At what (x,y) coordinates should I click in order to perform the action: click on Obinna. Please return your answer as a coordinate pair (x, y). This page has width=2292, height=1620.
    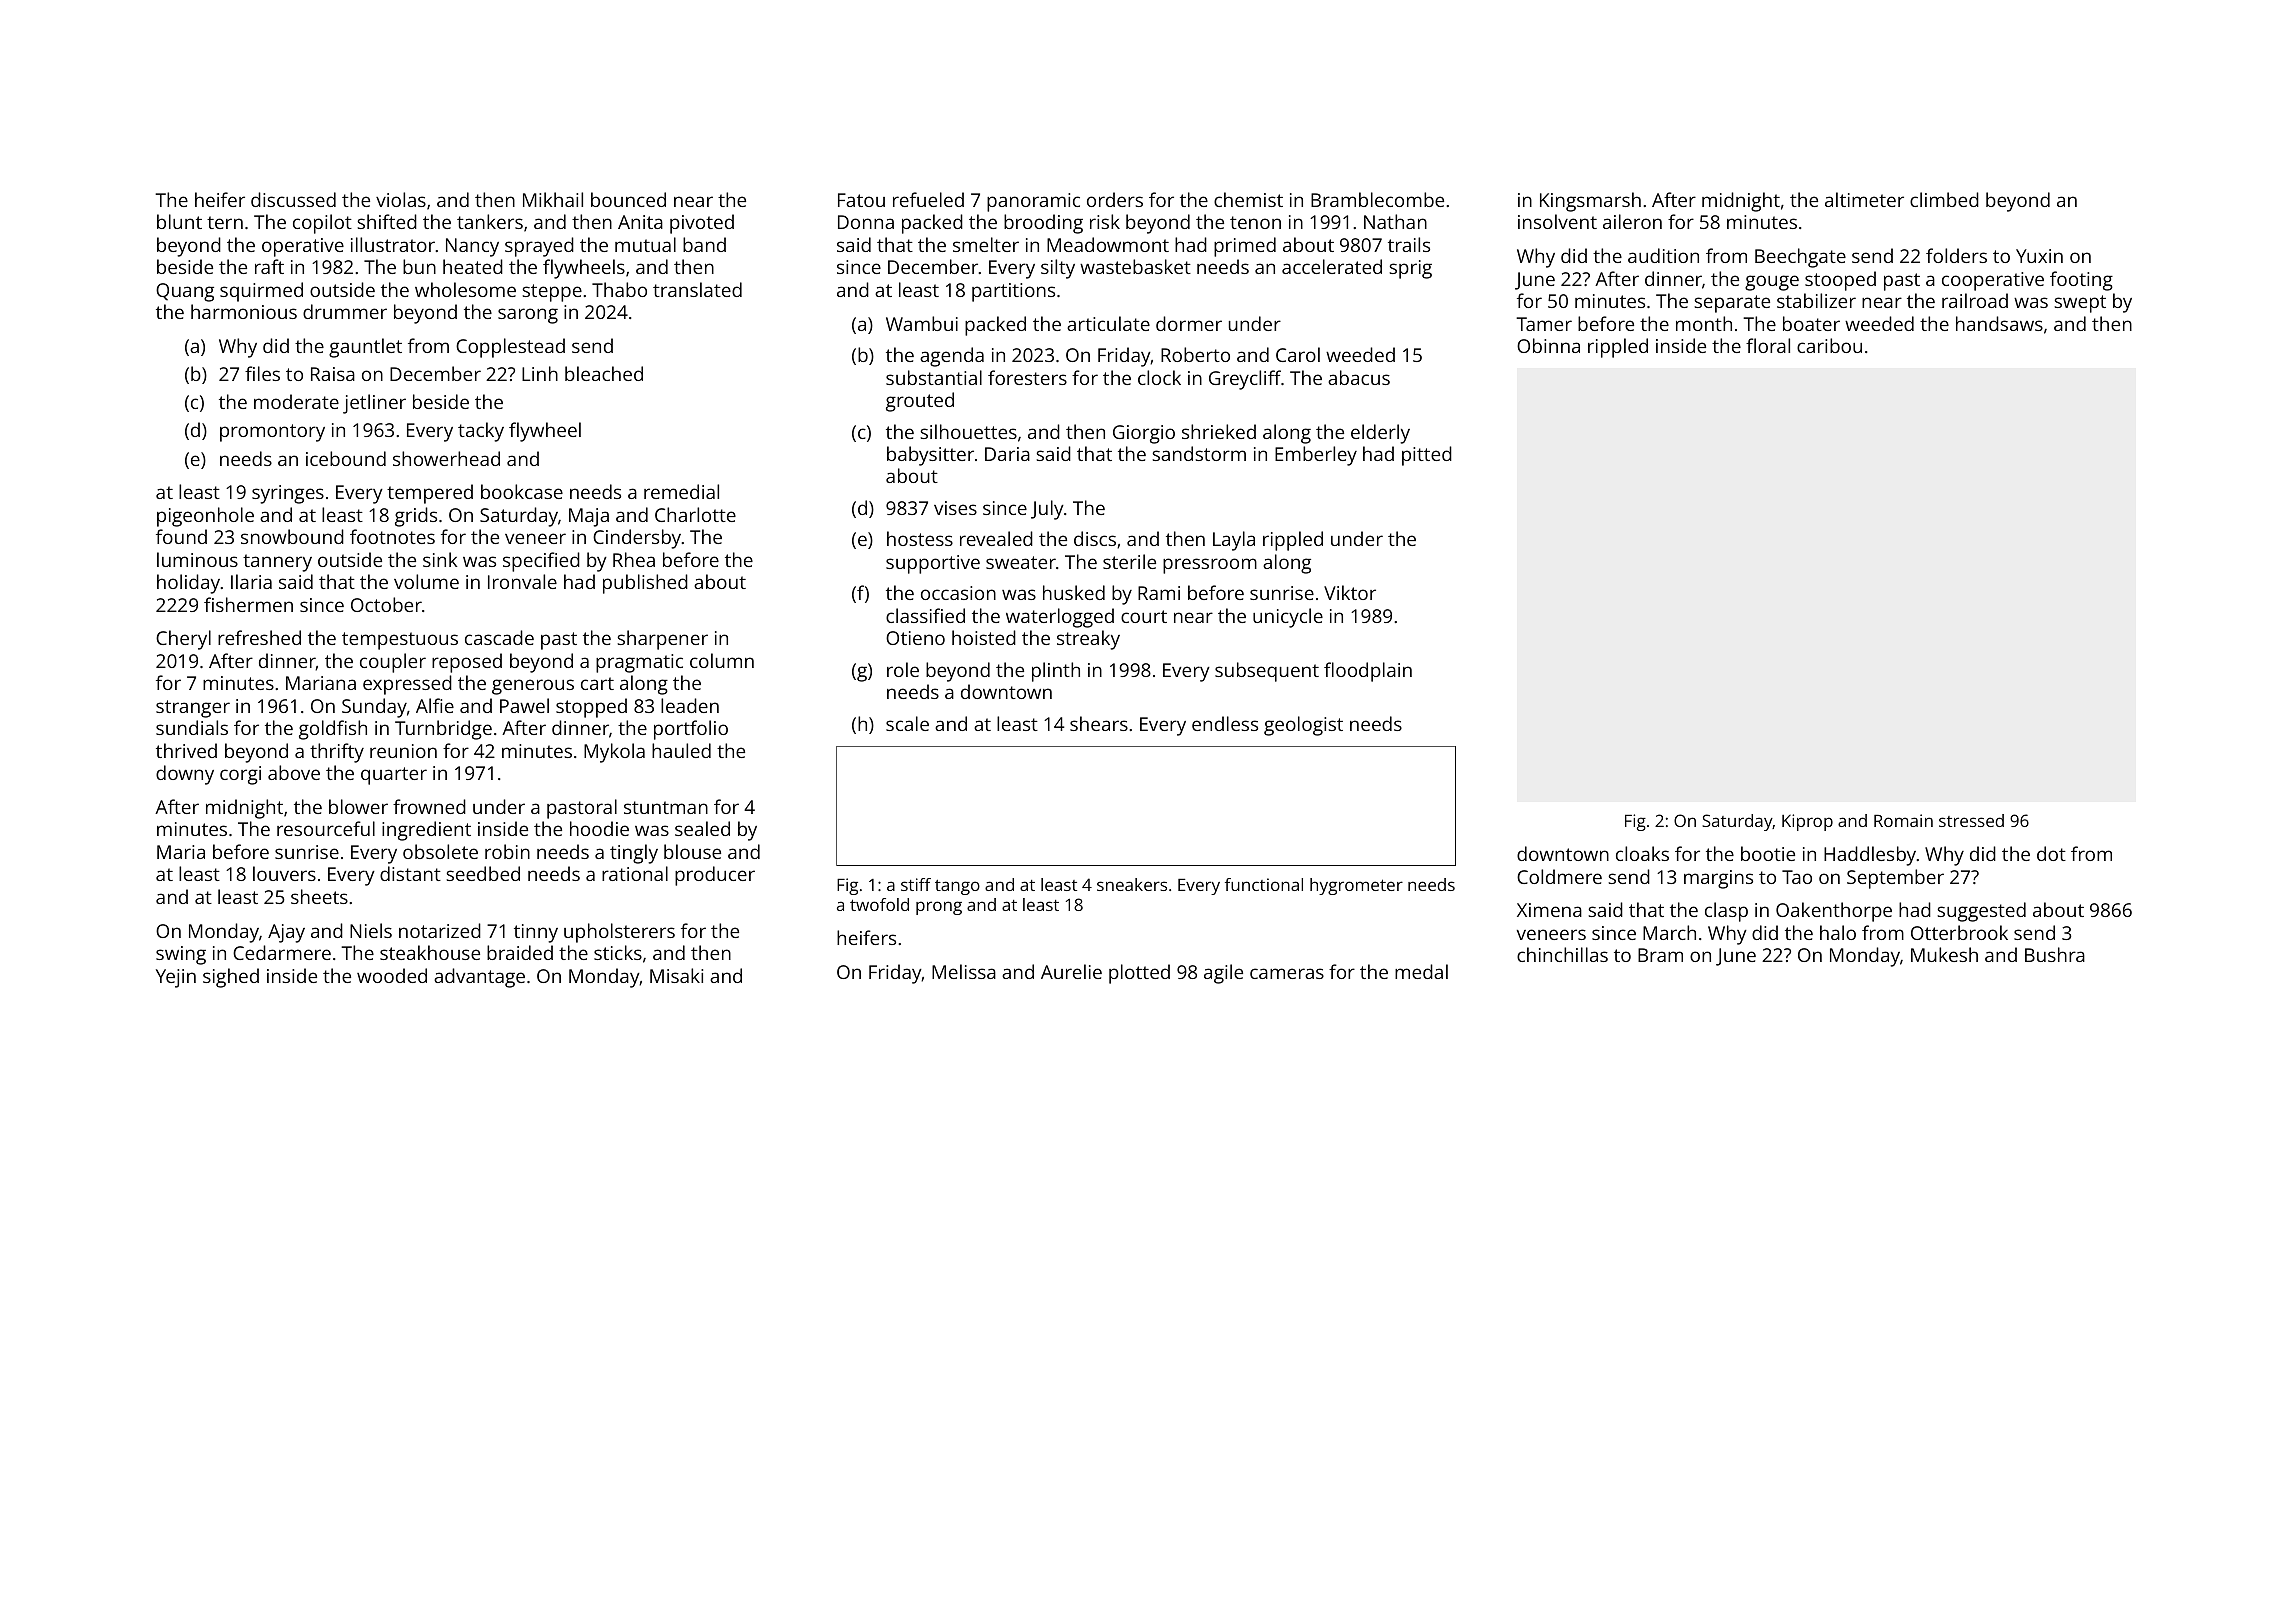
    Looking at the image, I should click on (1548, 345).
